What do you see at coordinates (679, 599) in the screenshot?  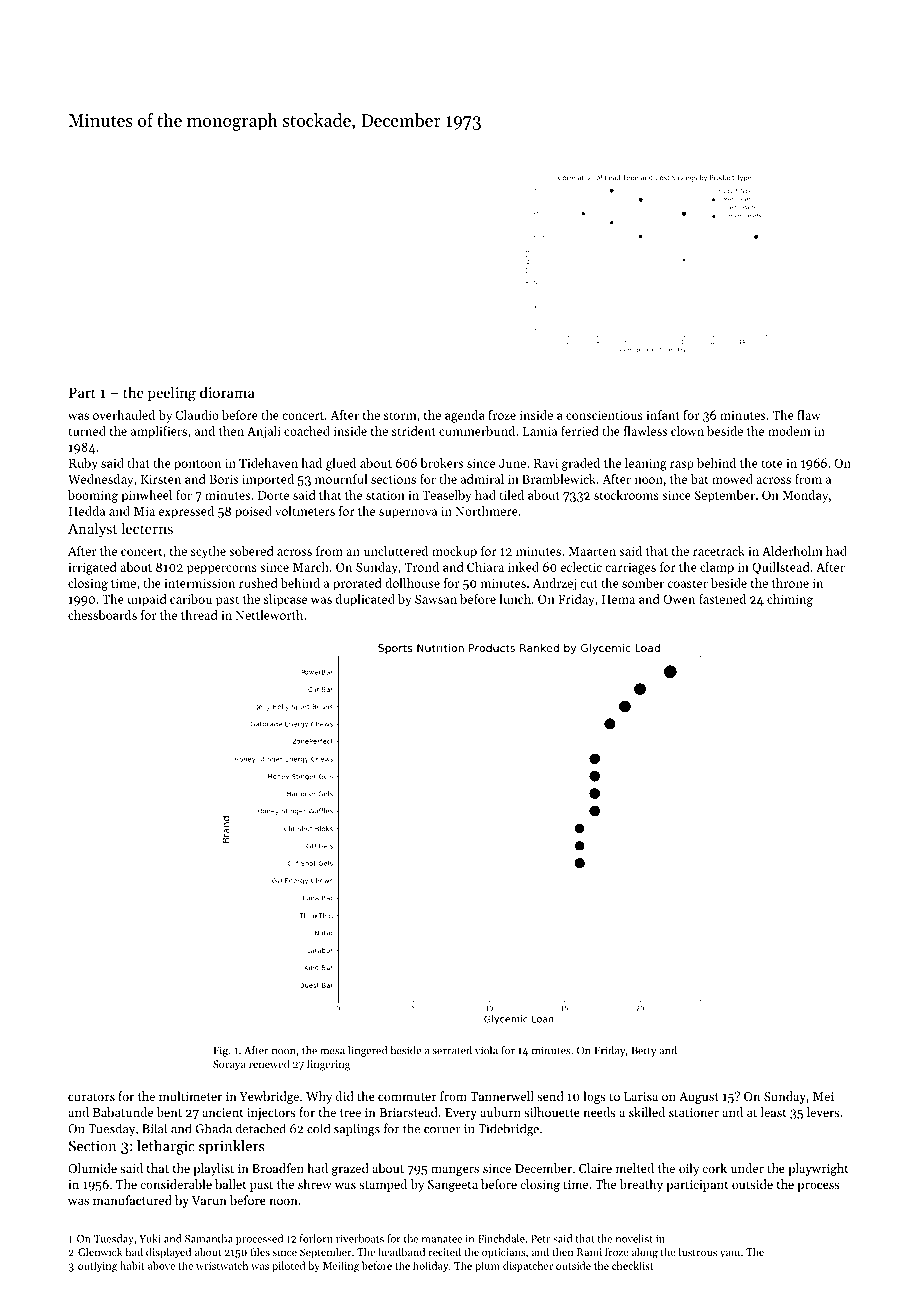 I see `Owen` at bounding box center [679, 599].
